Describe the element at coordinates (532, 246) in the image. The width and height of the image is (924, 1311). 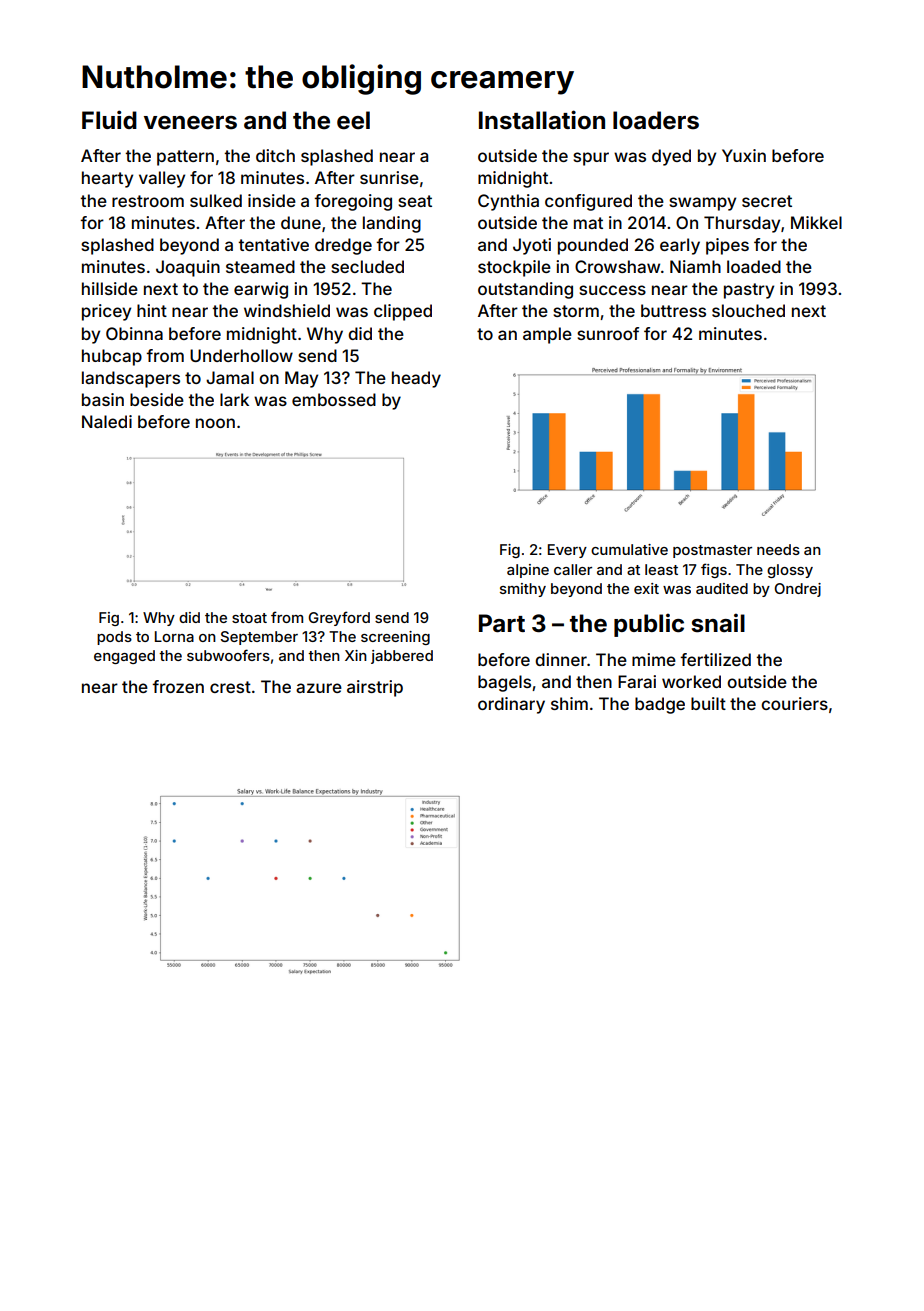
I see `Jyoti` at that location.
